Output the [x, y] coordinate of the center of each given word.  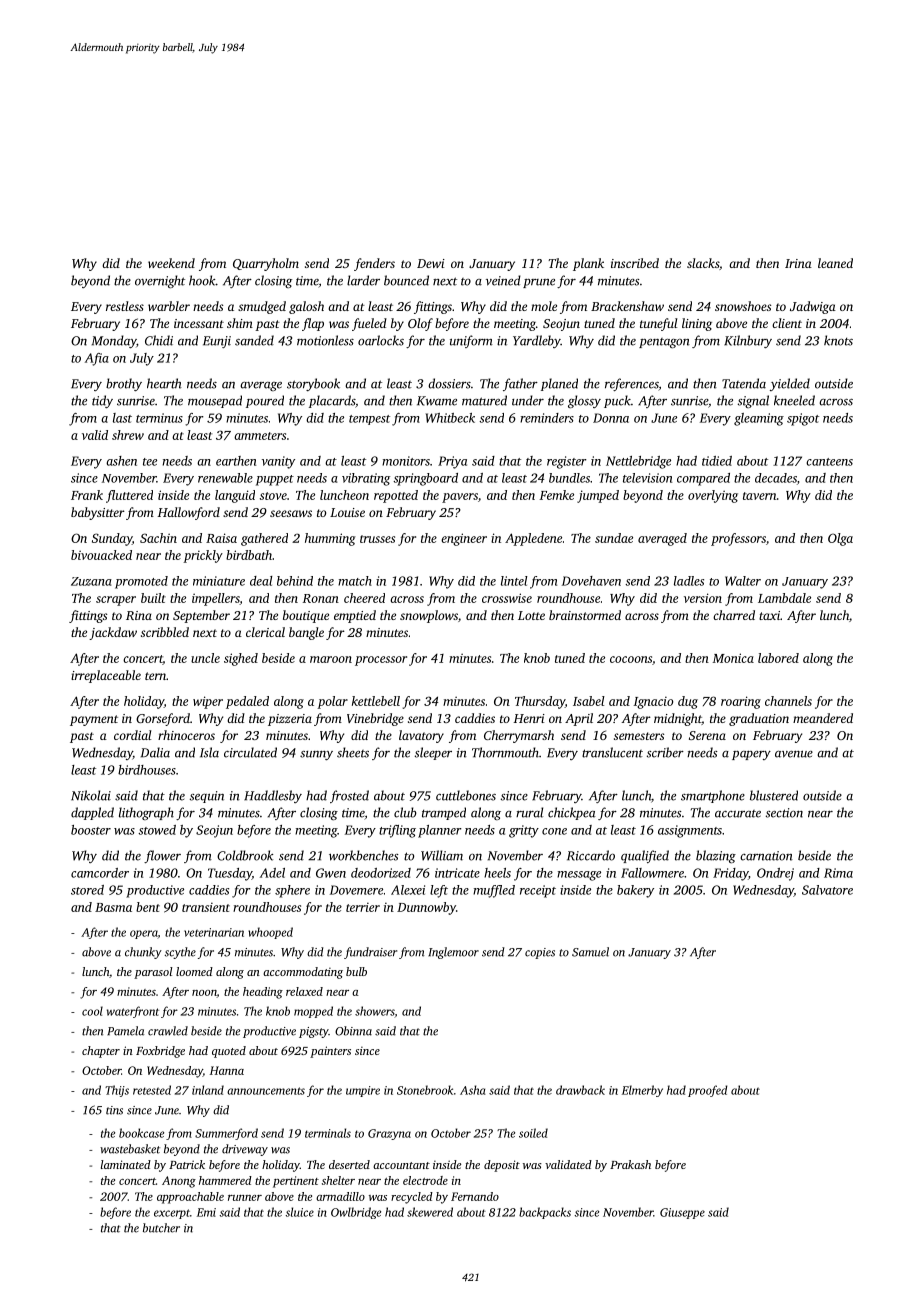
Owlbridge [356, 1213]
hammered [225, 1180]
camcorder [100, 873]
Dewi [431, 263]
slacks [703, 263]
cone [554, 831]
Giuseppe [682, 1213]
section [784, 813]
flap [313, 324]
